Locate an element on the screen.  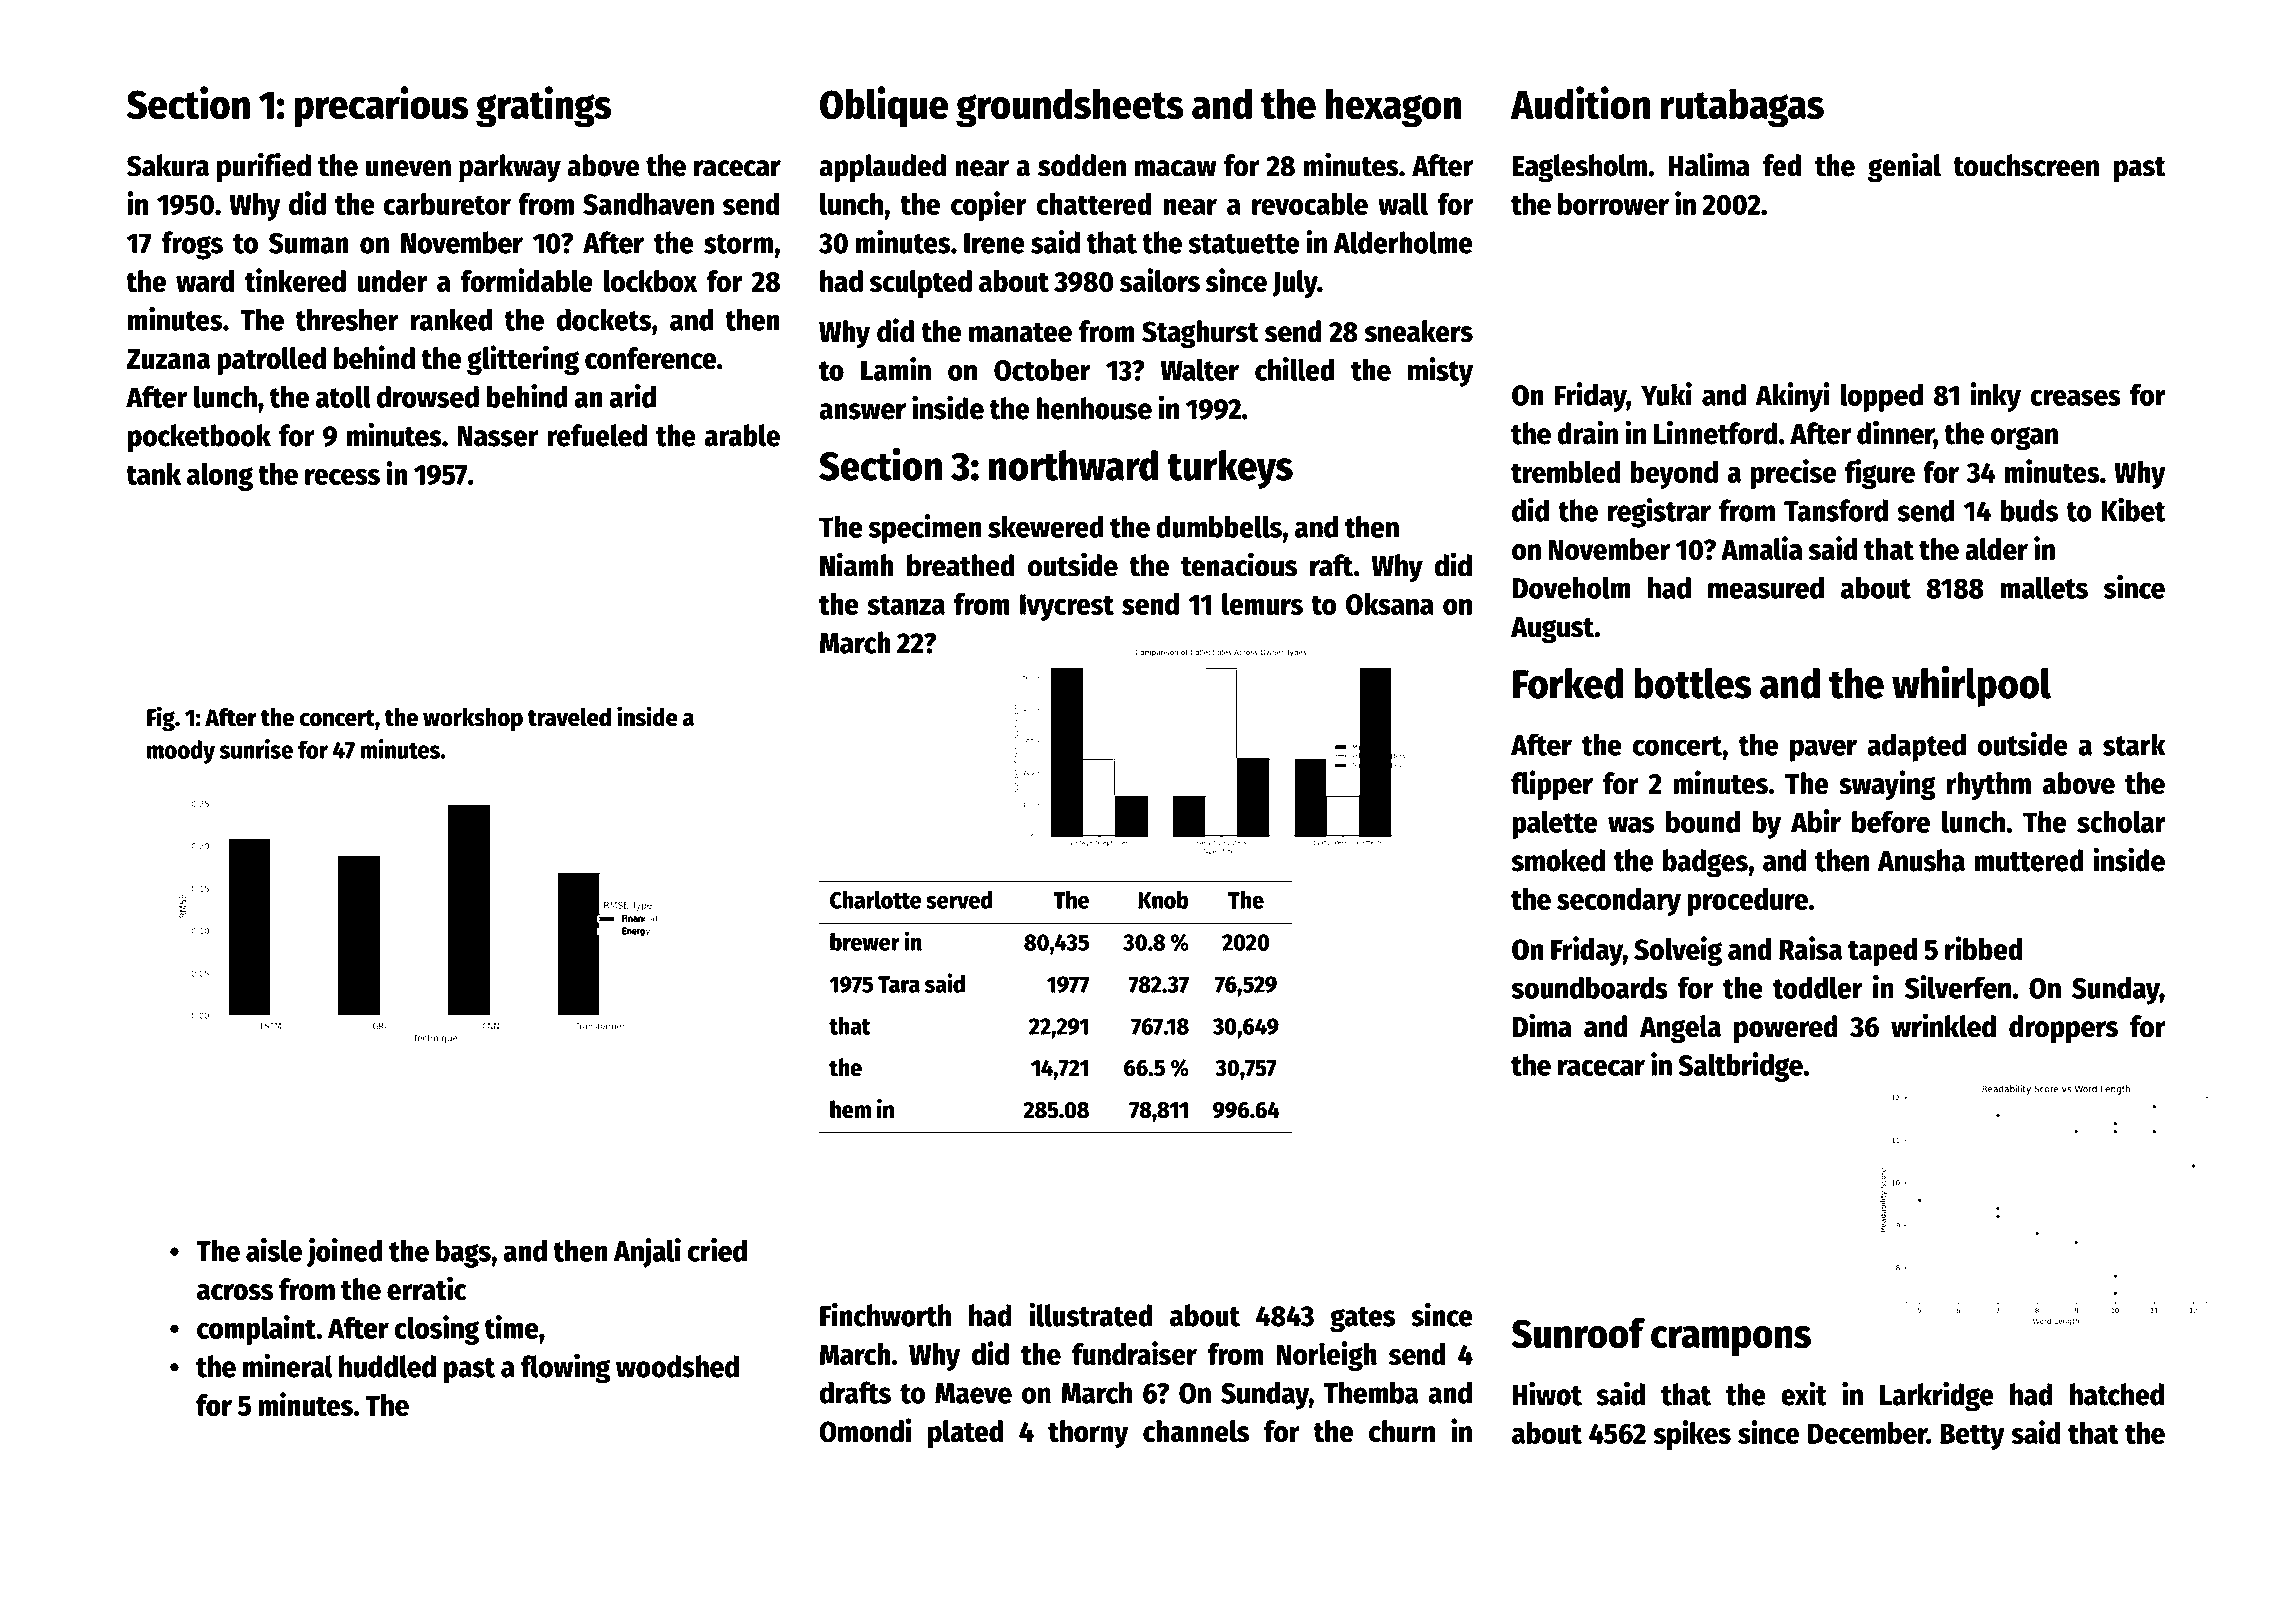
touchscreen is located at coordinates (2026, 165).
